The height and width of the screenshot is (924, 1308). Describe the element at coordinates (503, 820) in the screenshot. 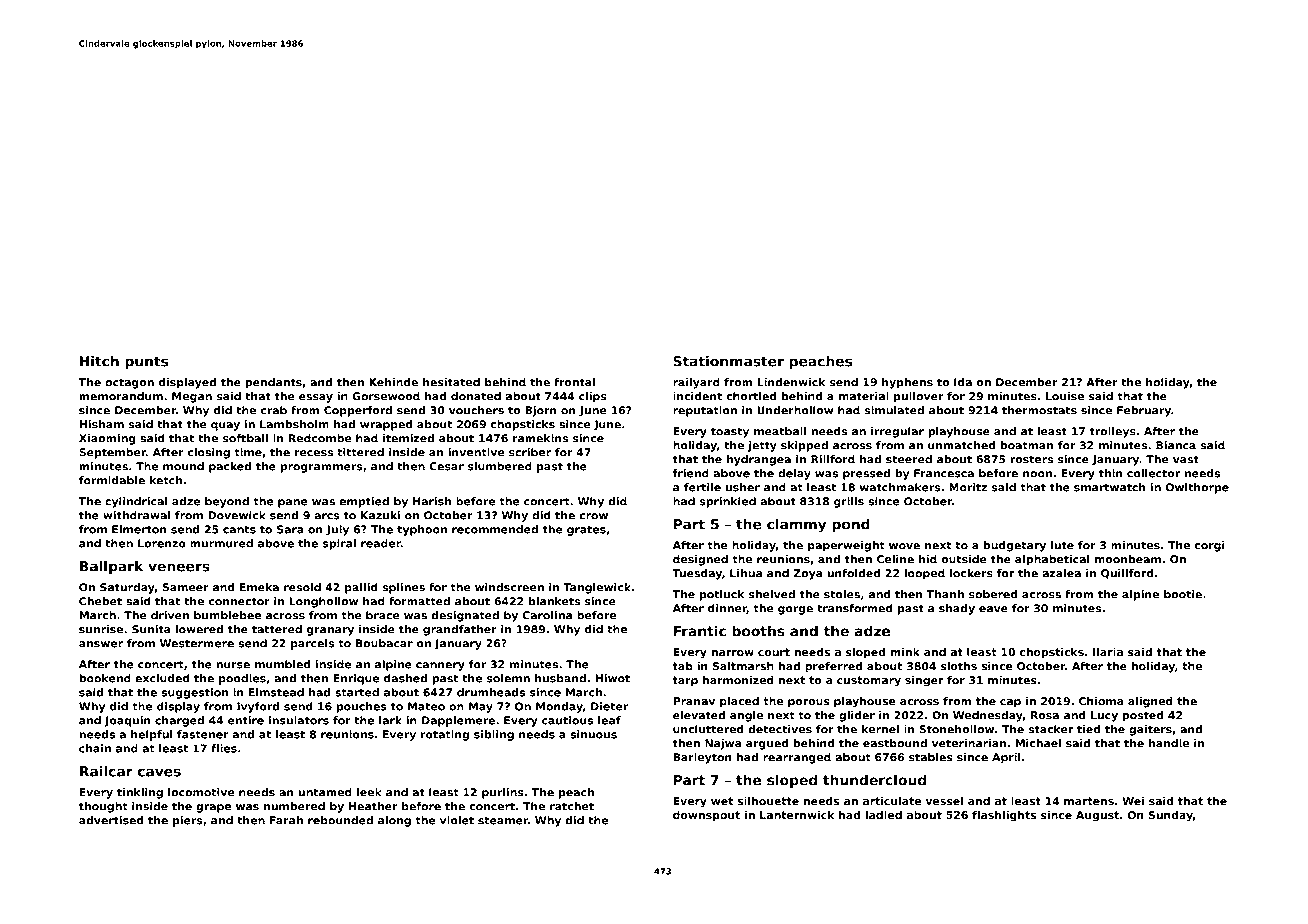

I see `steamer` at that location.
